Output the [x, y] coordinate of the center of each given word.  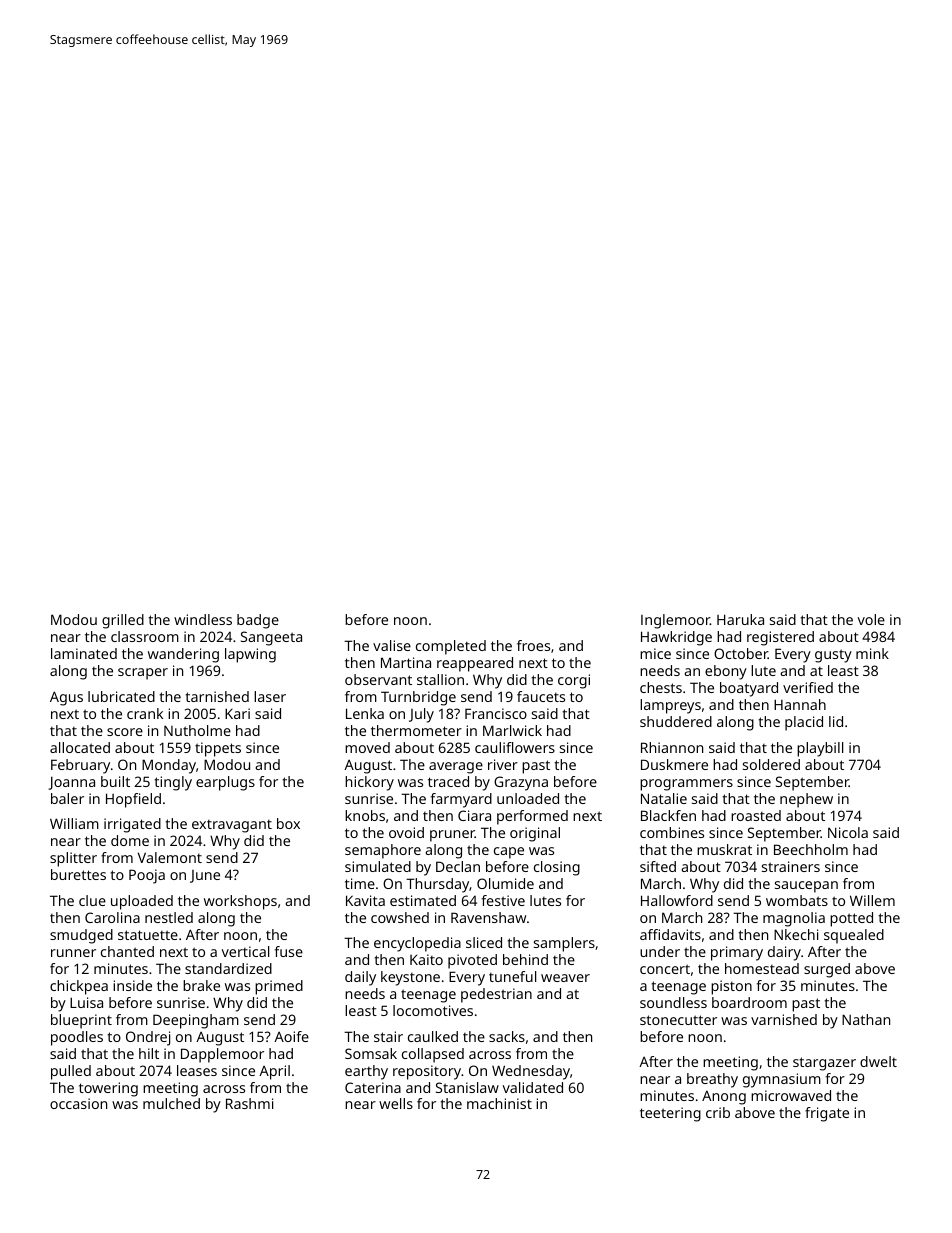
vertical [245, 951]
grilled [123, 621]
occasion [78, 1103]
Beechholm [811, 849]
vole [871, 619]
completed [451, 647]
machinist [499, 1103]
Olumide [505, 883]
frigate [827, 1114]
